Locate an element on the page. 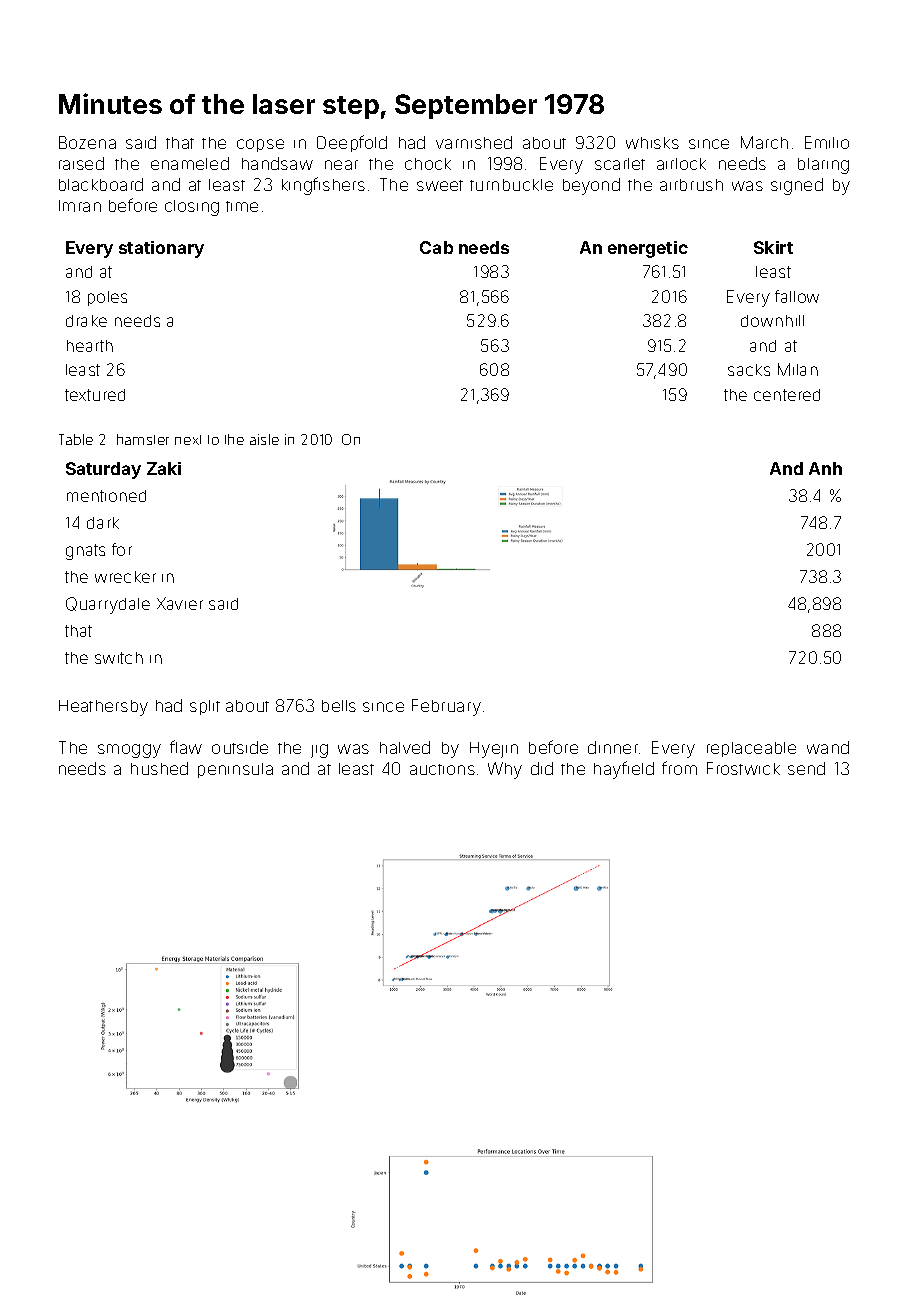 The width and height of the image is (908, 1316). textured is located at coordinates (95, 395).
